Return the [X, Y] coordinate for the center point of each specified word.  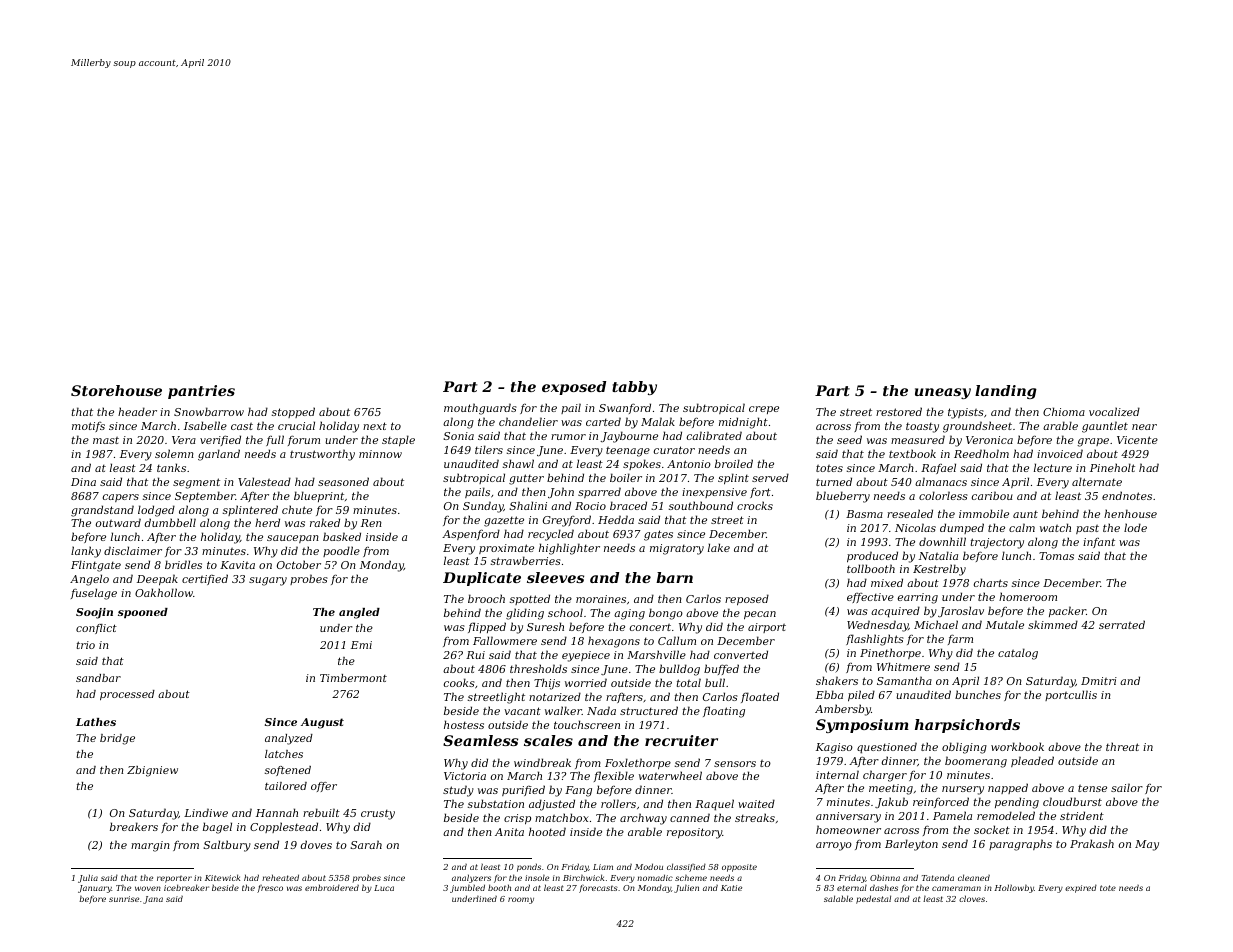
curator [674, 450]
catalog [1018, 654]
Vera [184, 440]
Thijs [547, 684]
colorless [943, 495]
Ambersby [843, 710]
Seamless [480, 740]
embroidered [332, 887]
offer [324, 787]
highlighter [569, 549]
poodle [341, 551]
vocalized [1114, 411]
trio [86, 645]
